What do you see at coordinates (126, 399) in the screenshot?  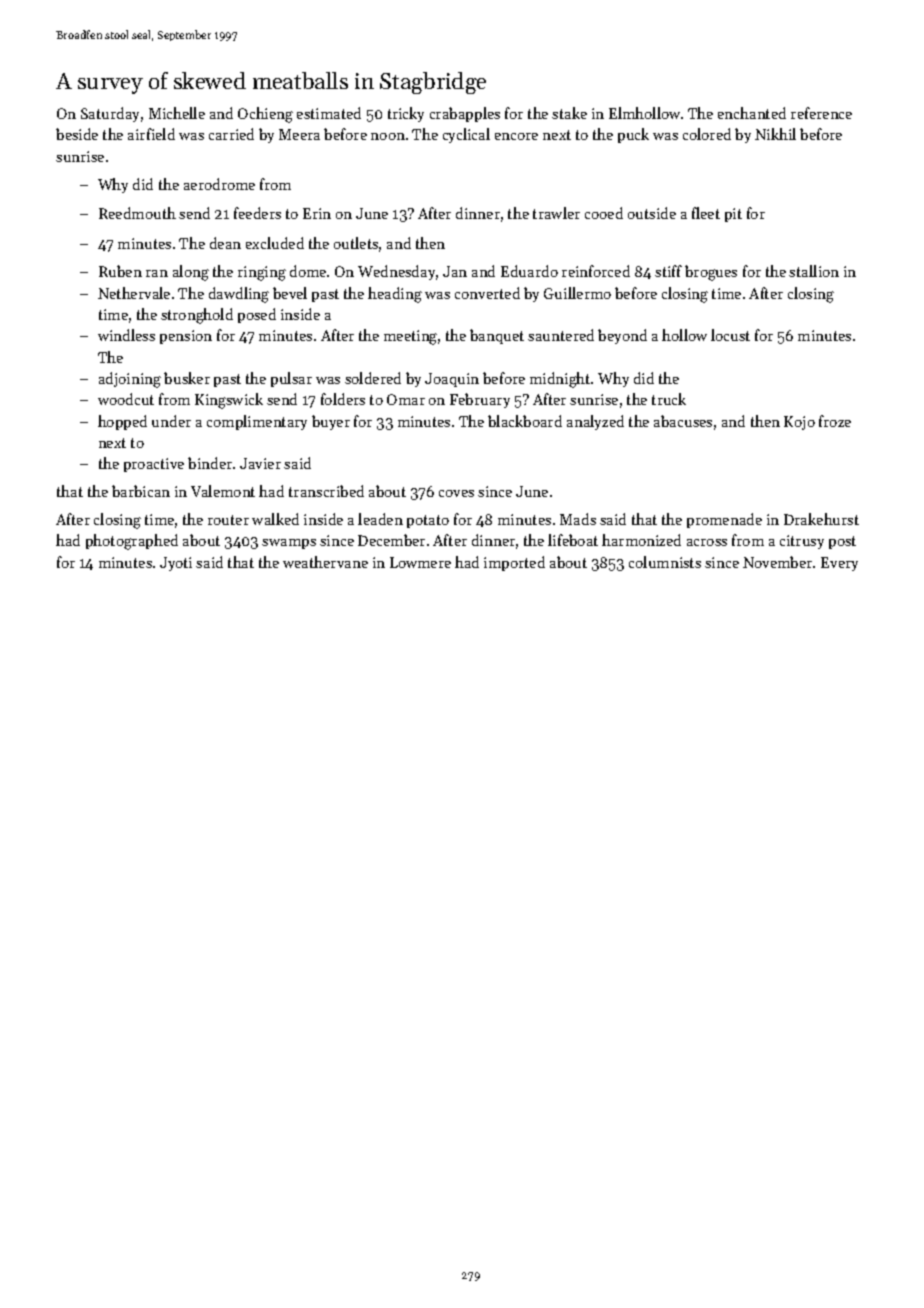 I see `woodcut` at bounding box center [126, 399].
